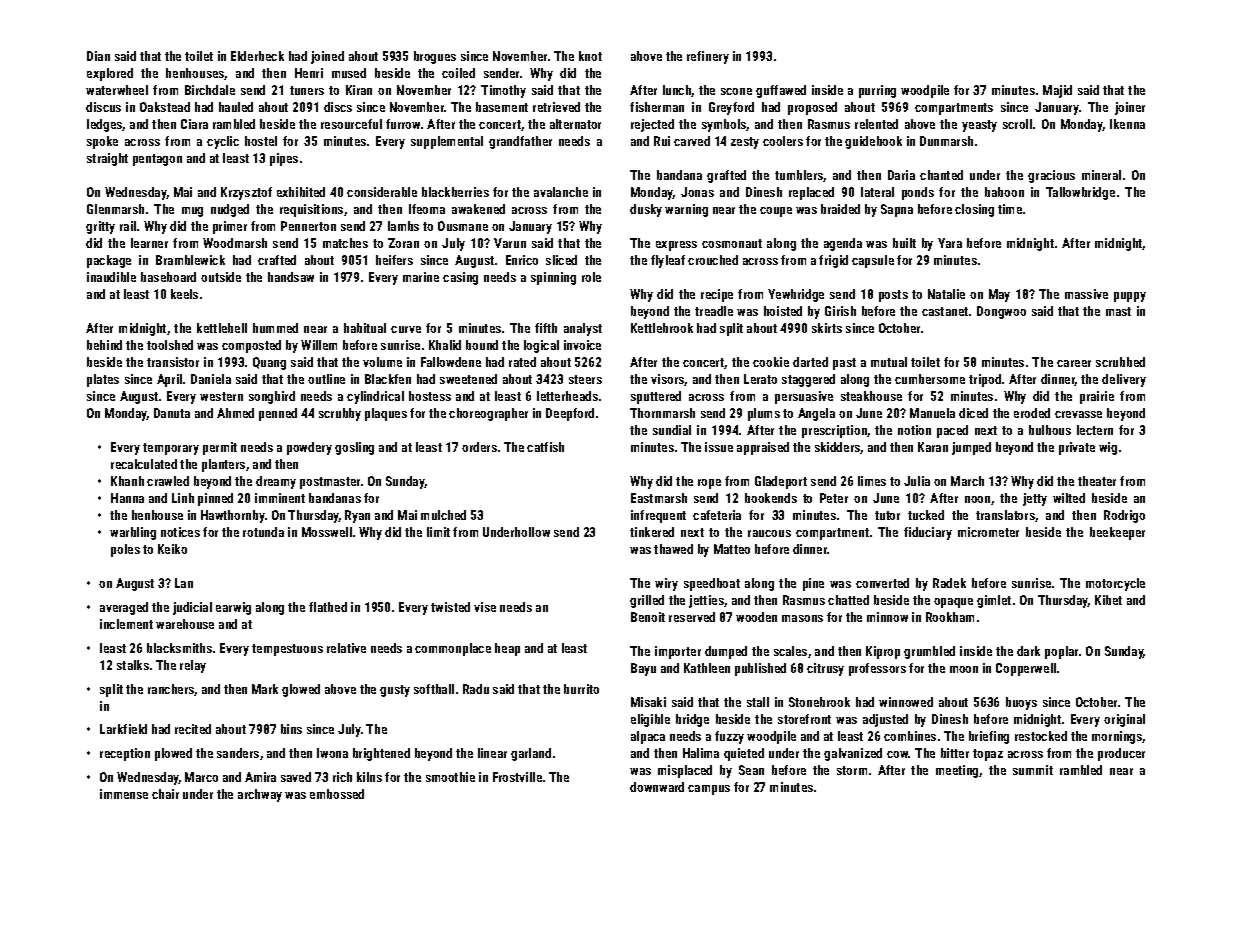 The image size is (1233, 952). Describe the element at coordinates (872, 481) in the screenshot. I see `limes` at that location.
